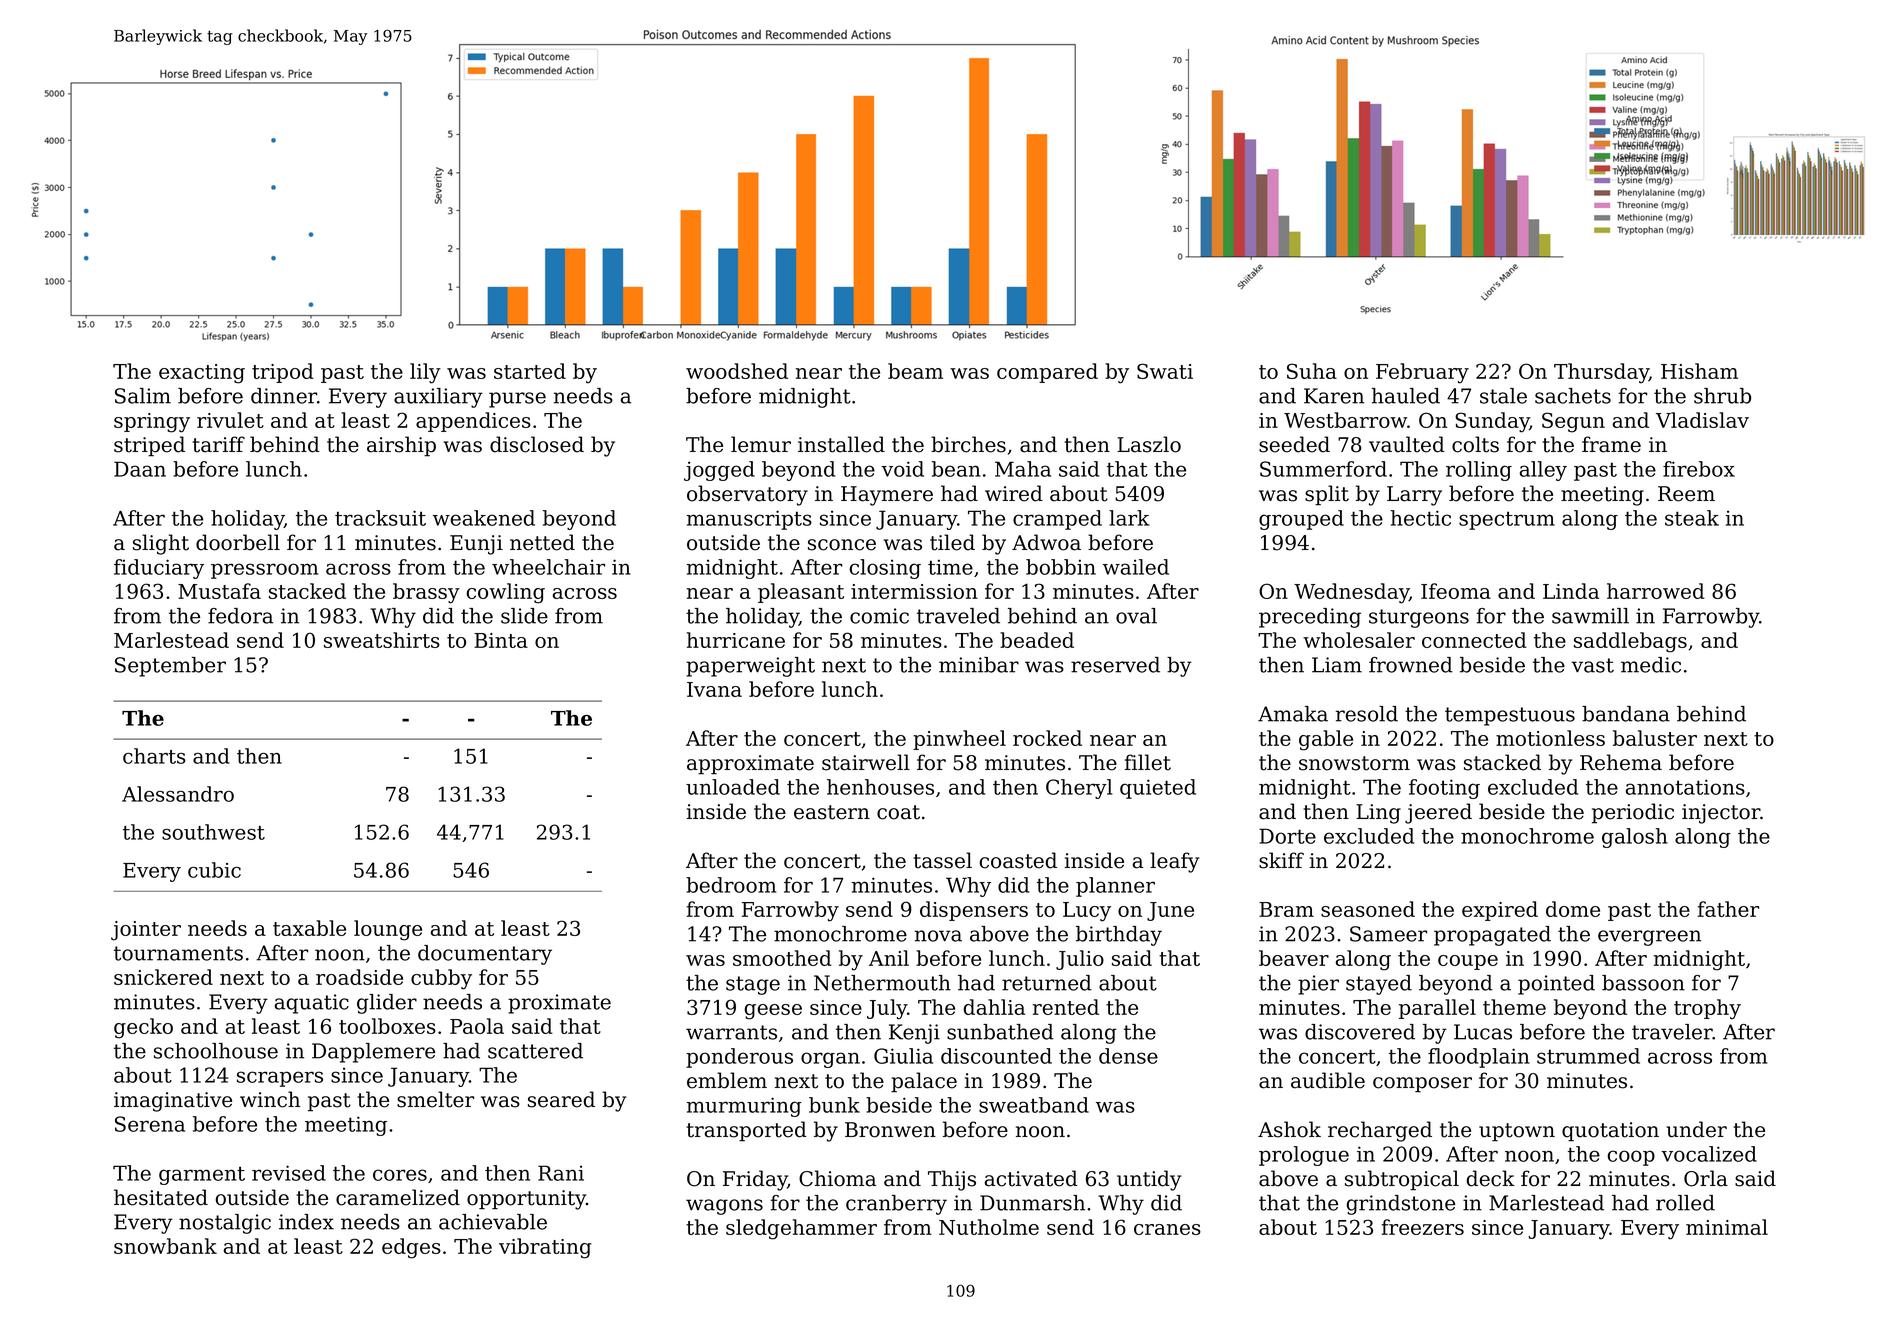 This screenshot has height=1337, width=1891. Describe the element at coordinates (425, 373) in the screenshot. I see `lily` at that location.
